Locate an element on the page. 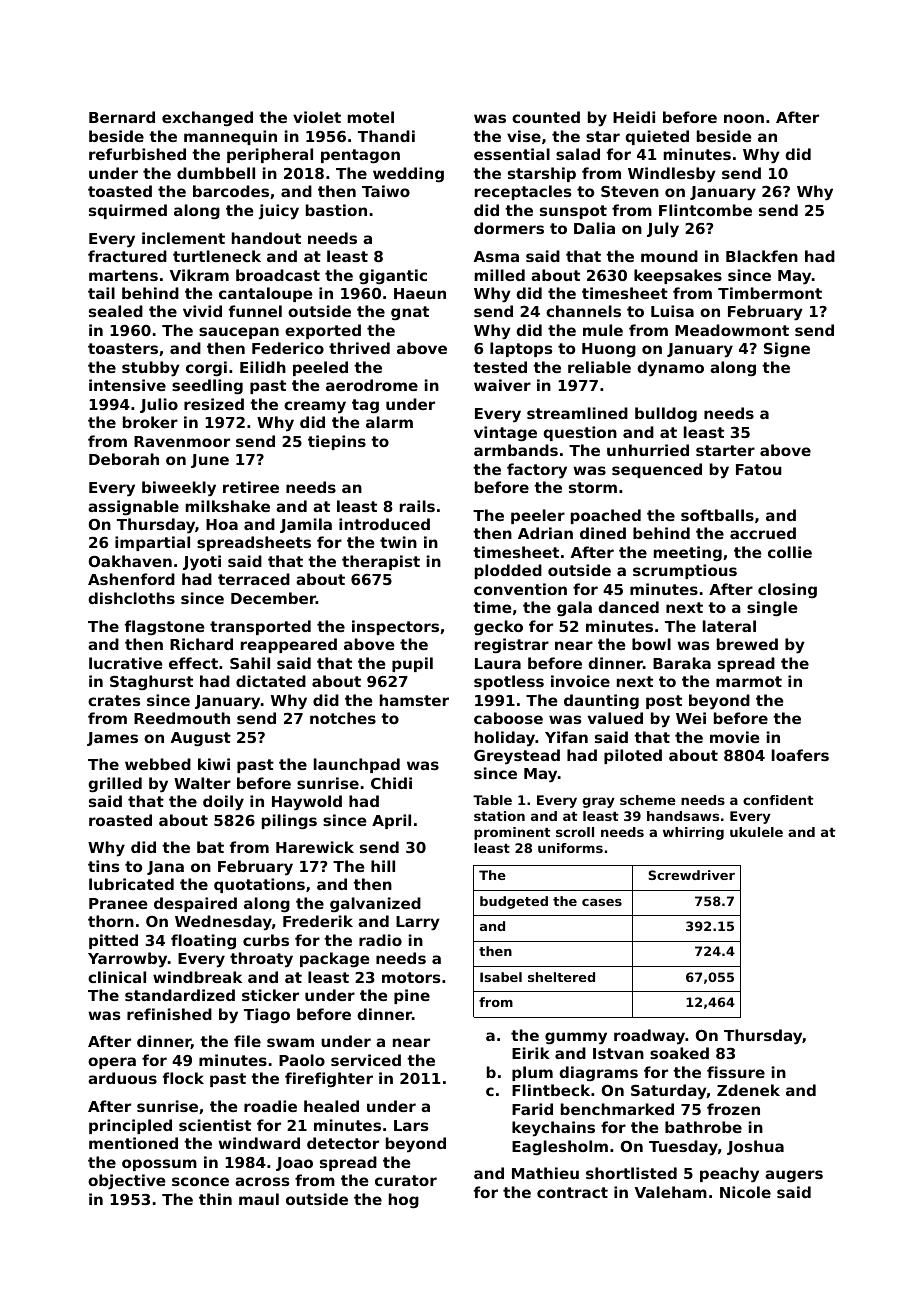 The image size is (924, 1308). motel is located at coordinates (371, 117).
